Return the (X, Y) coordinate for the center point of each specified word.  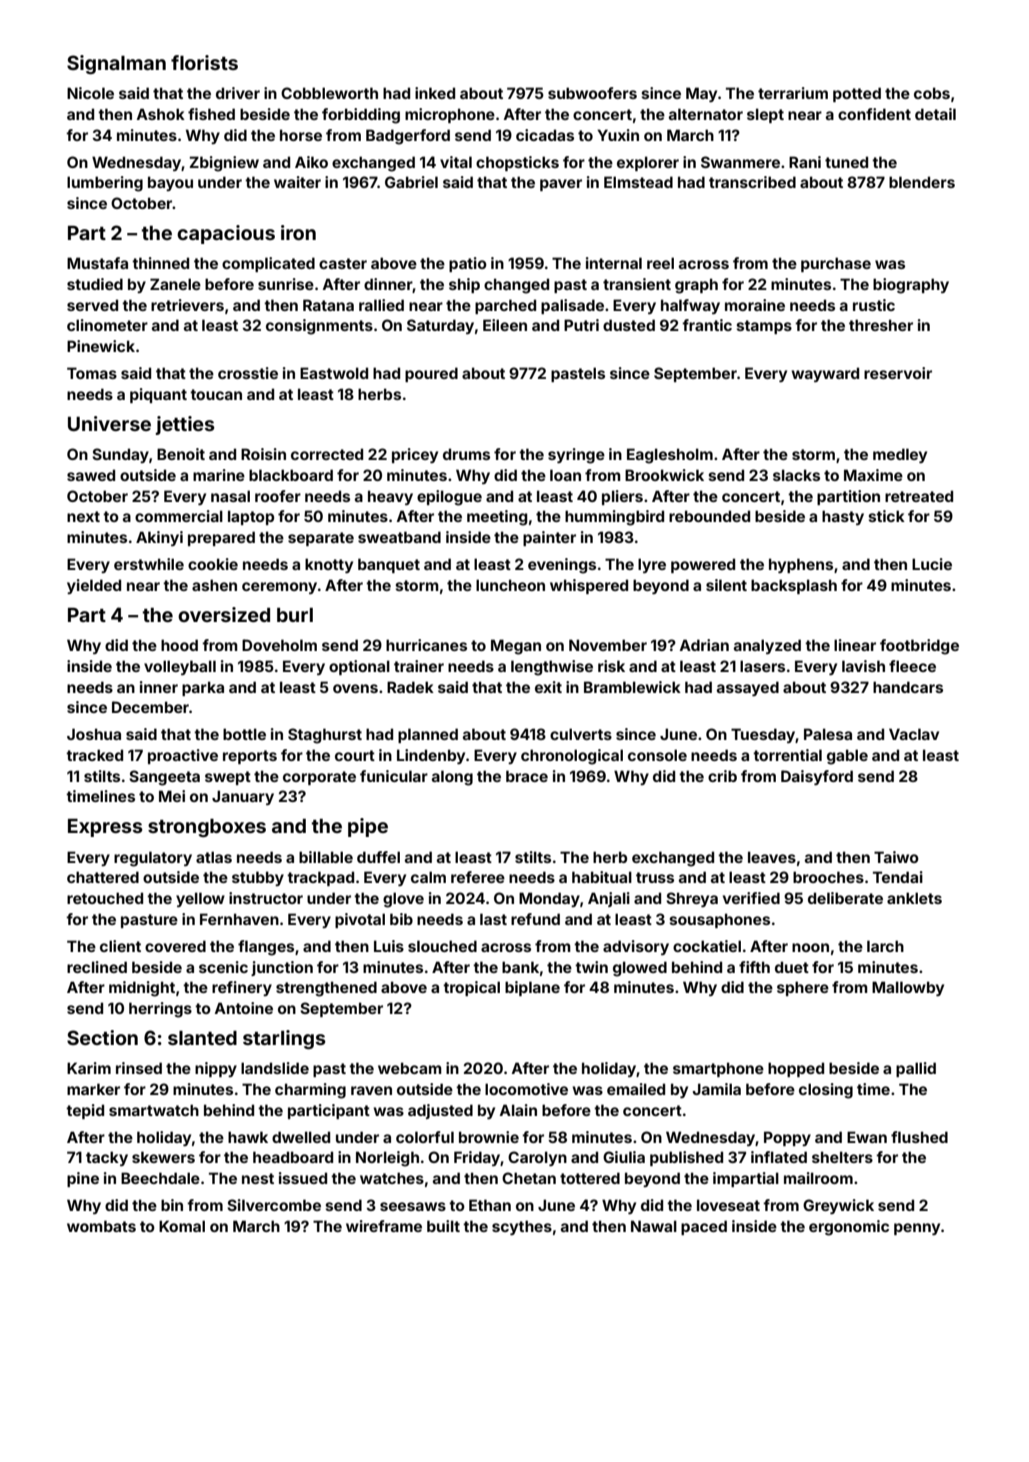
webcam (410, 1068)
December (150, 707)
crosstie (248, 373)
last (493, 919)
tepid (85, 1111)
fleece (912, 666)
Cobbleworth (329, 93)
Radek (410, 687)
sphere (803, 988)
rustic (874, 305)
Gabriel (411, 182)
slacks (796, 475)
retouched (105, 898)
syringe (576, 456)
